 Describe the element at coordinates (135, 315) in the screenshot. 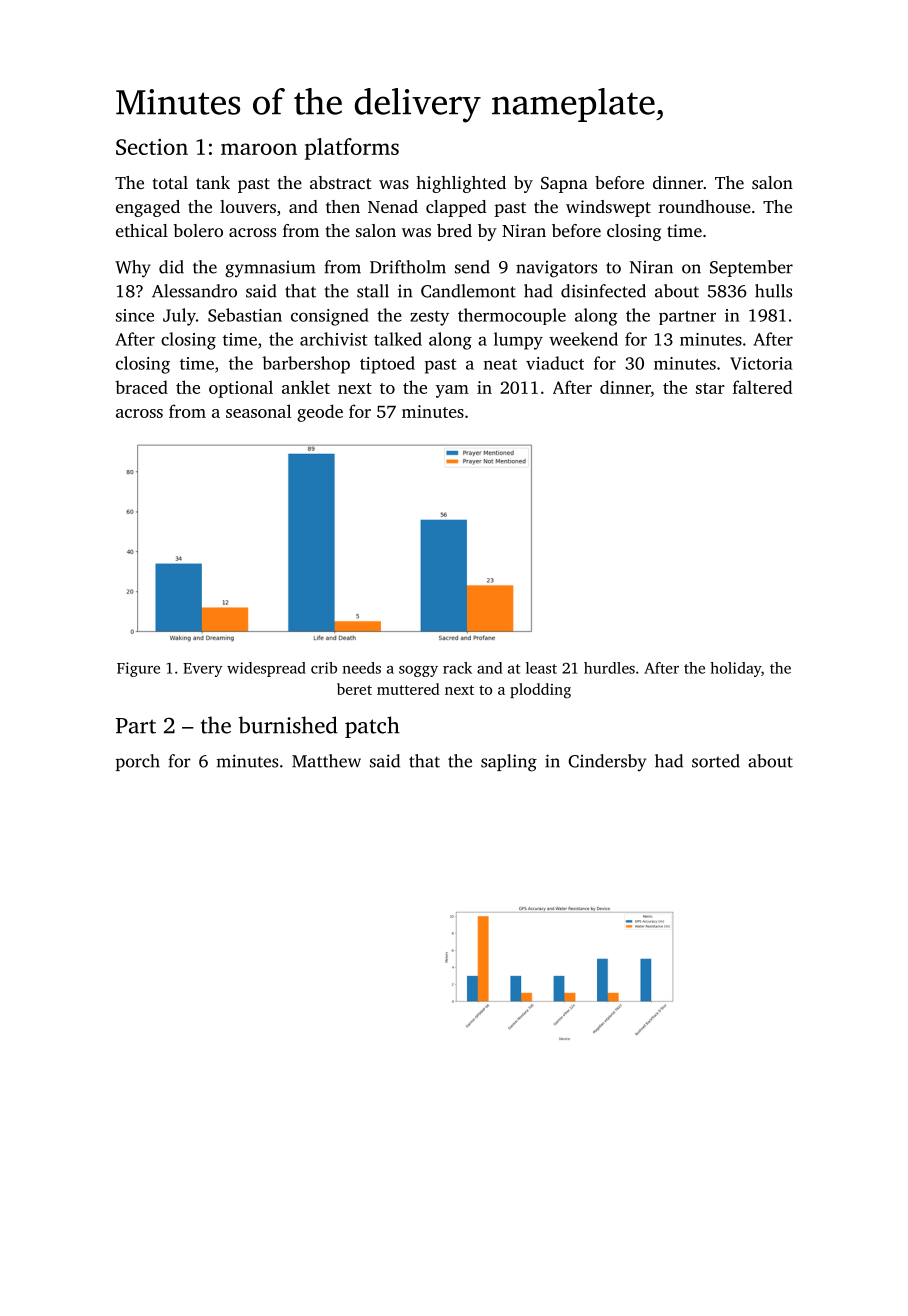

I see `since` at that location.
